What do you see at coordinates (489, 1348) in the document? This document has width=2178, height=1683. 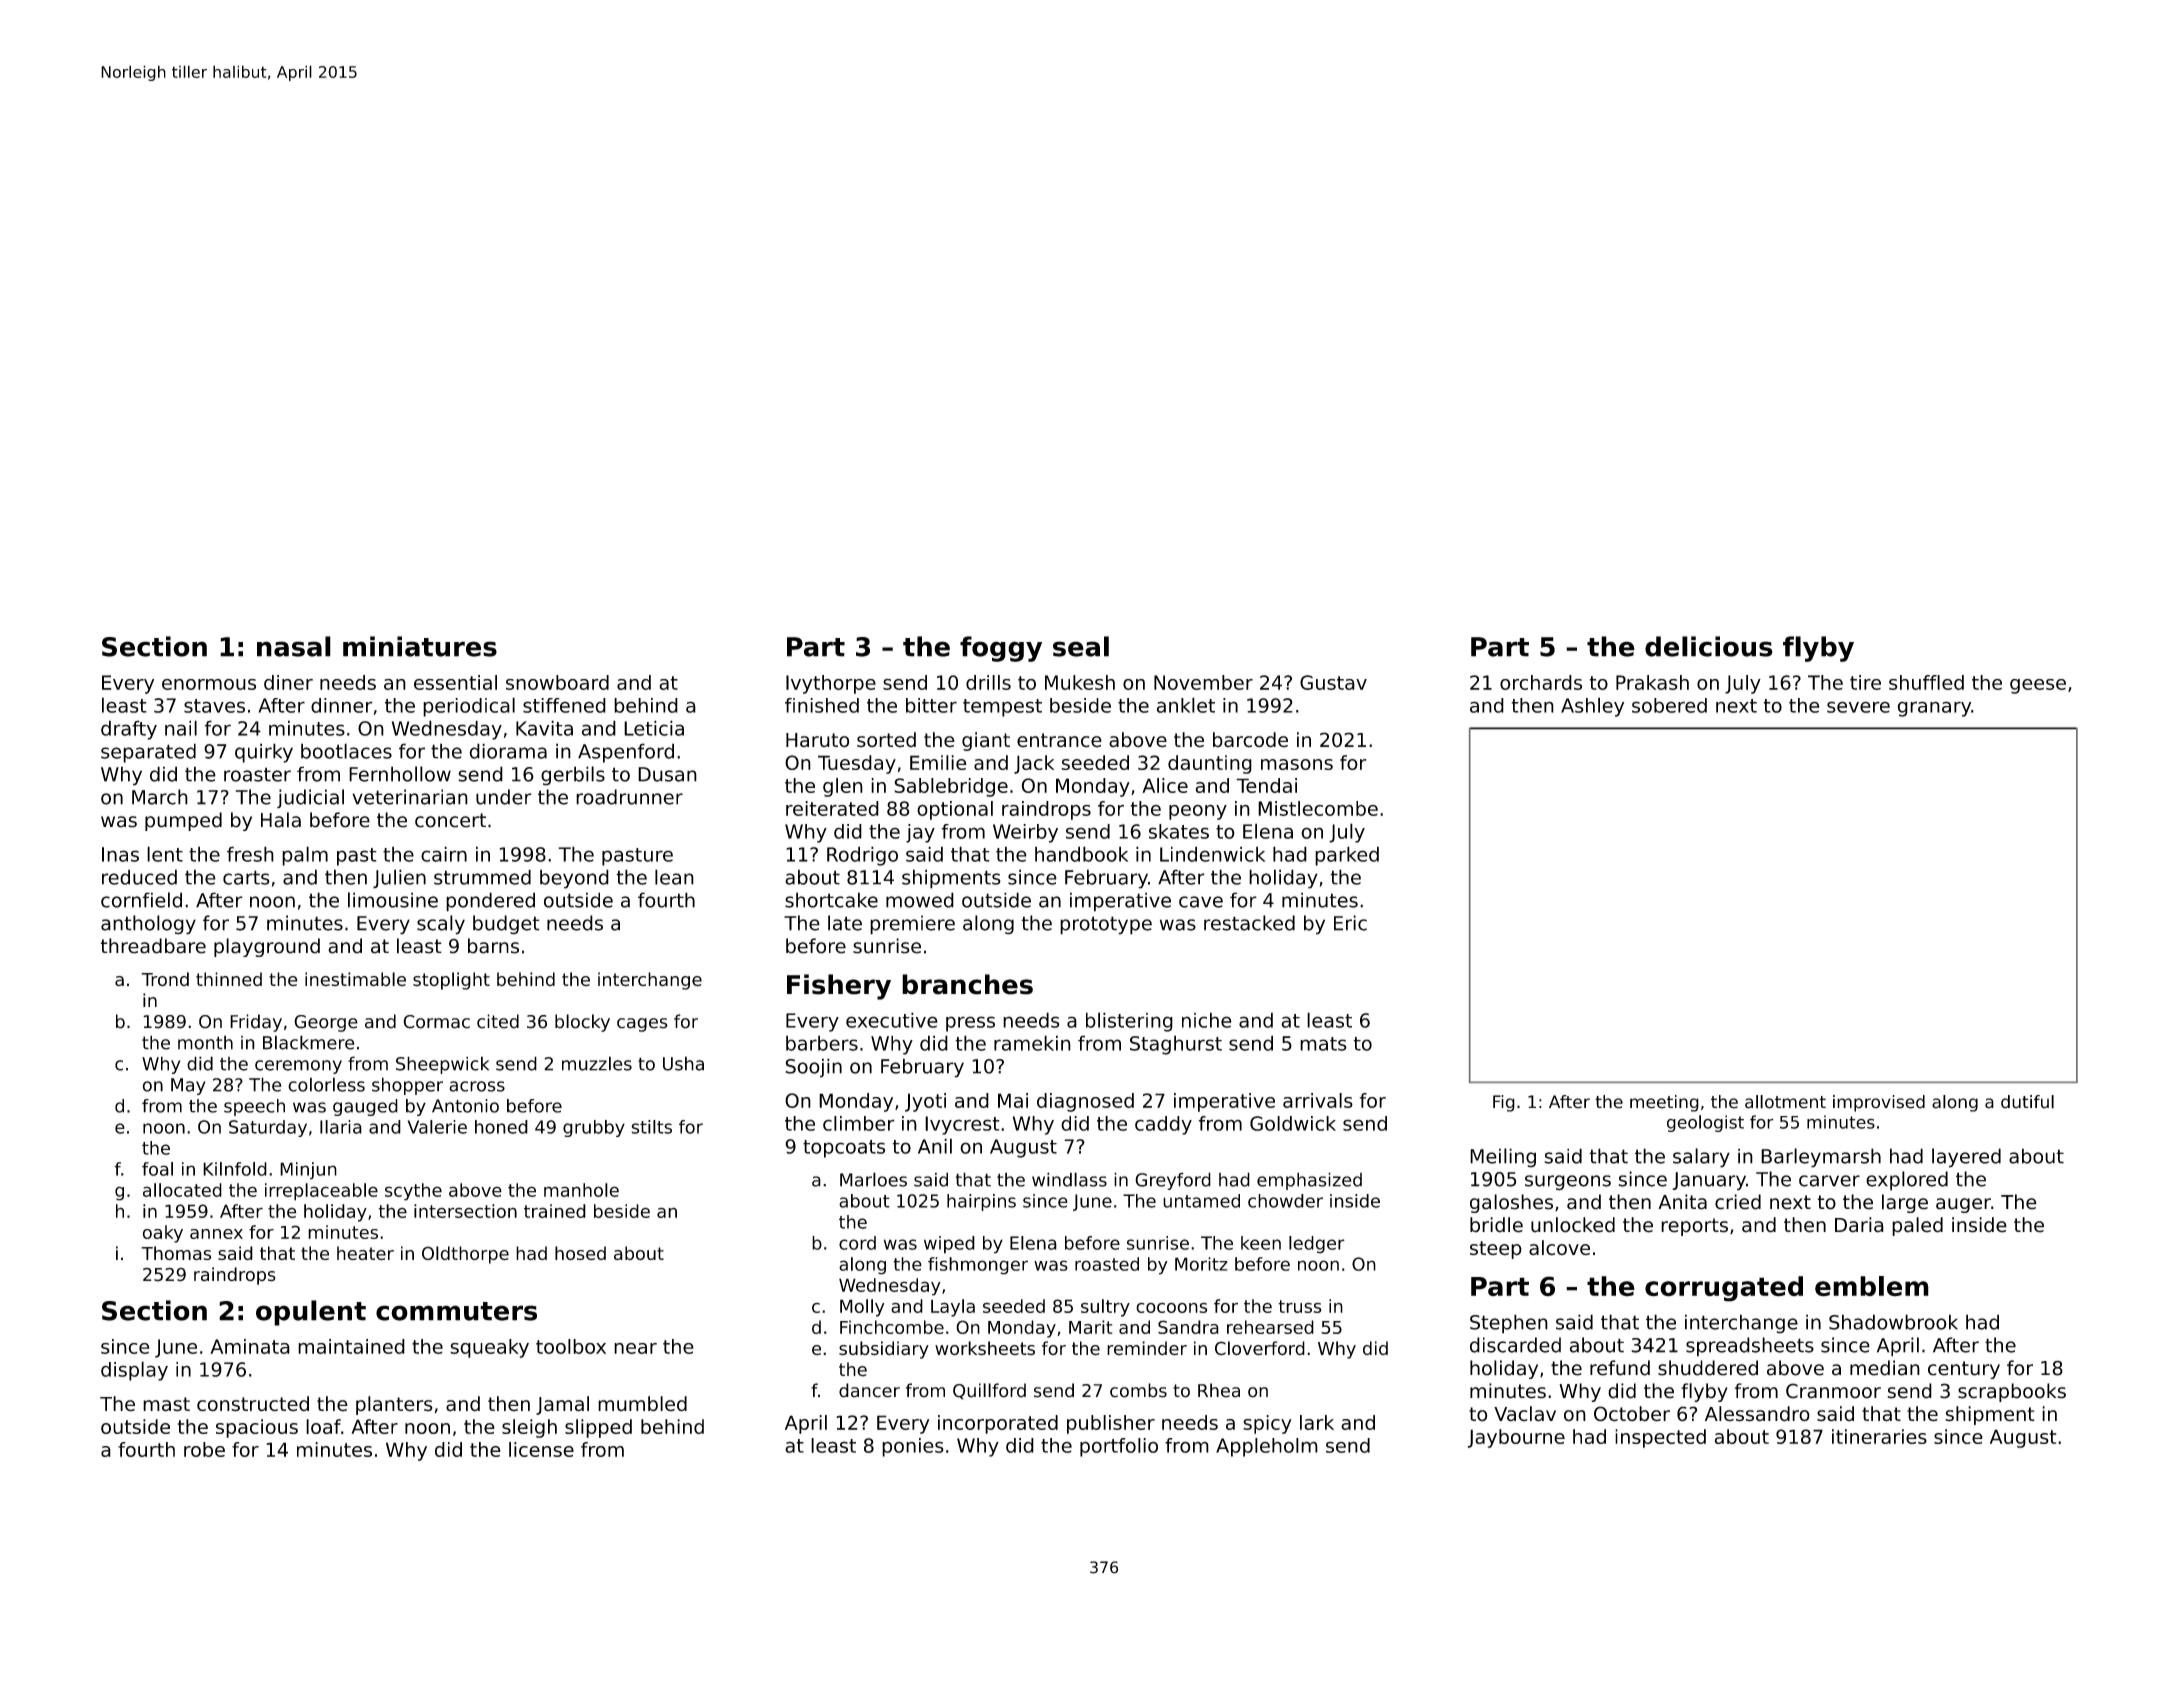 I see `squeaky` at bounding box center [489, 1348].
